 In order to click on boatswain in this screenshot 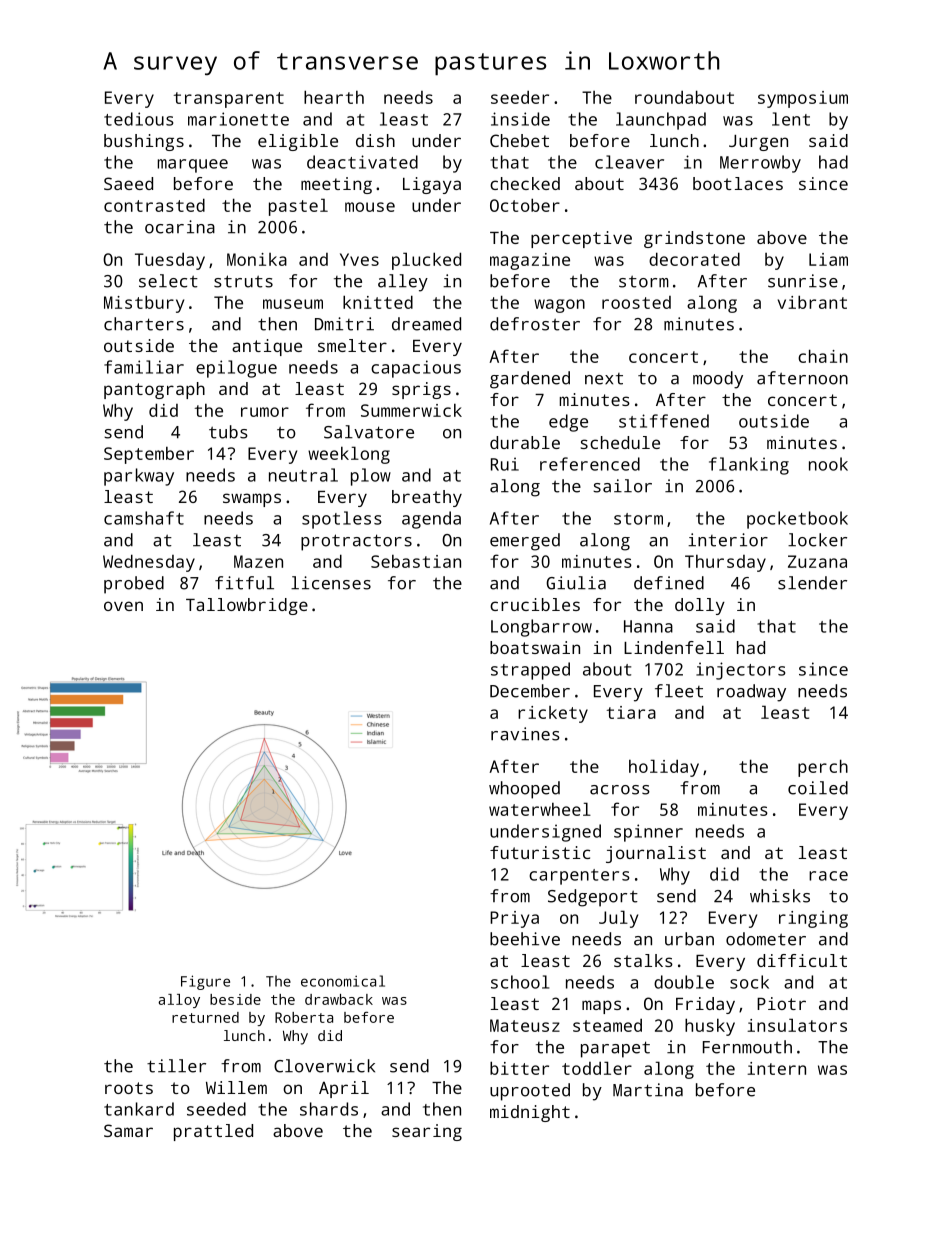, I will do `click(535, 647)`.
